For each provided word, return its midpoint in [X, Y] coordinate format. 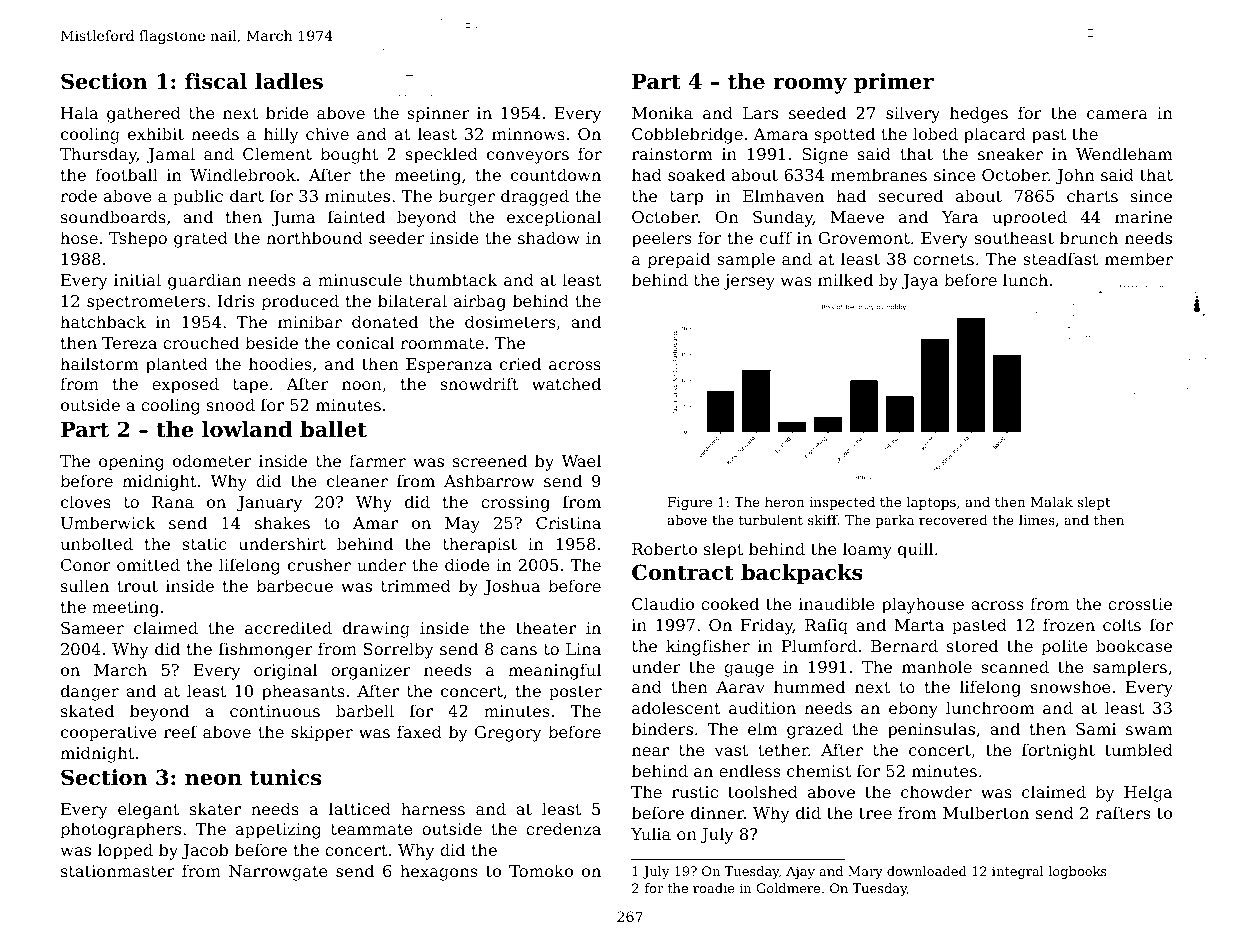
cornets [943, 259]
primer [894, 83]
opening [131, 463]
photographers [121, 830]
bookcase [1134, 645]
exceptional [554, 218]
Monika [662, 112]
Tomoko [541, 870]
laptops [931, 503]
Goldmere [788, 888]
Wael [581, 460]
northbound [314, 237]
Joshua [512, 587]
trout [137, 586]
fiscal [216, 81]
